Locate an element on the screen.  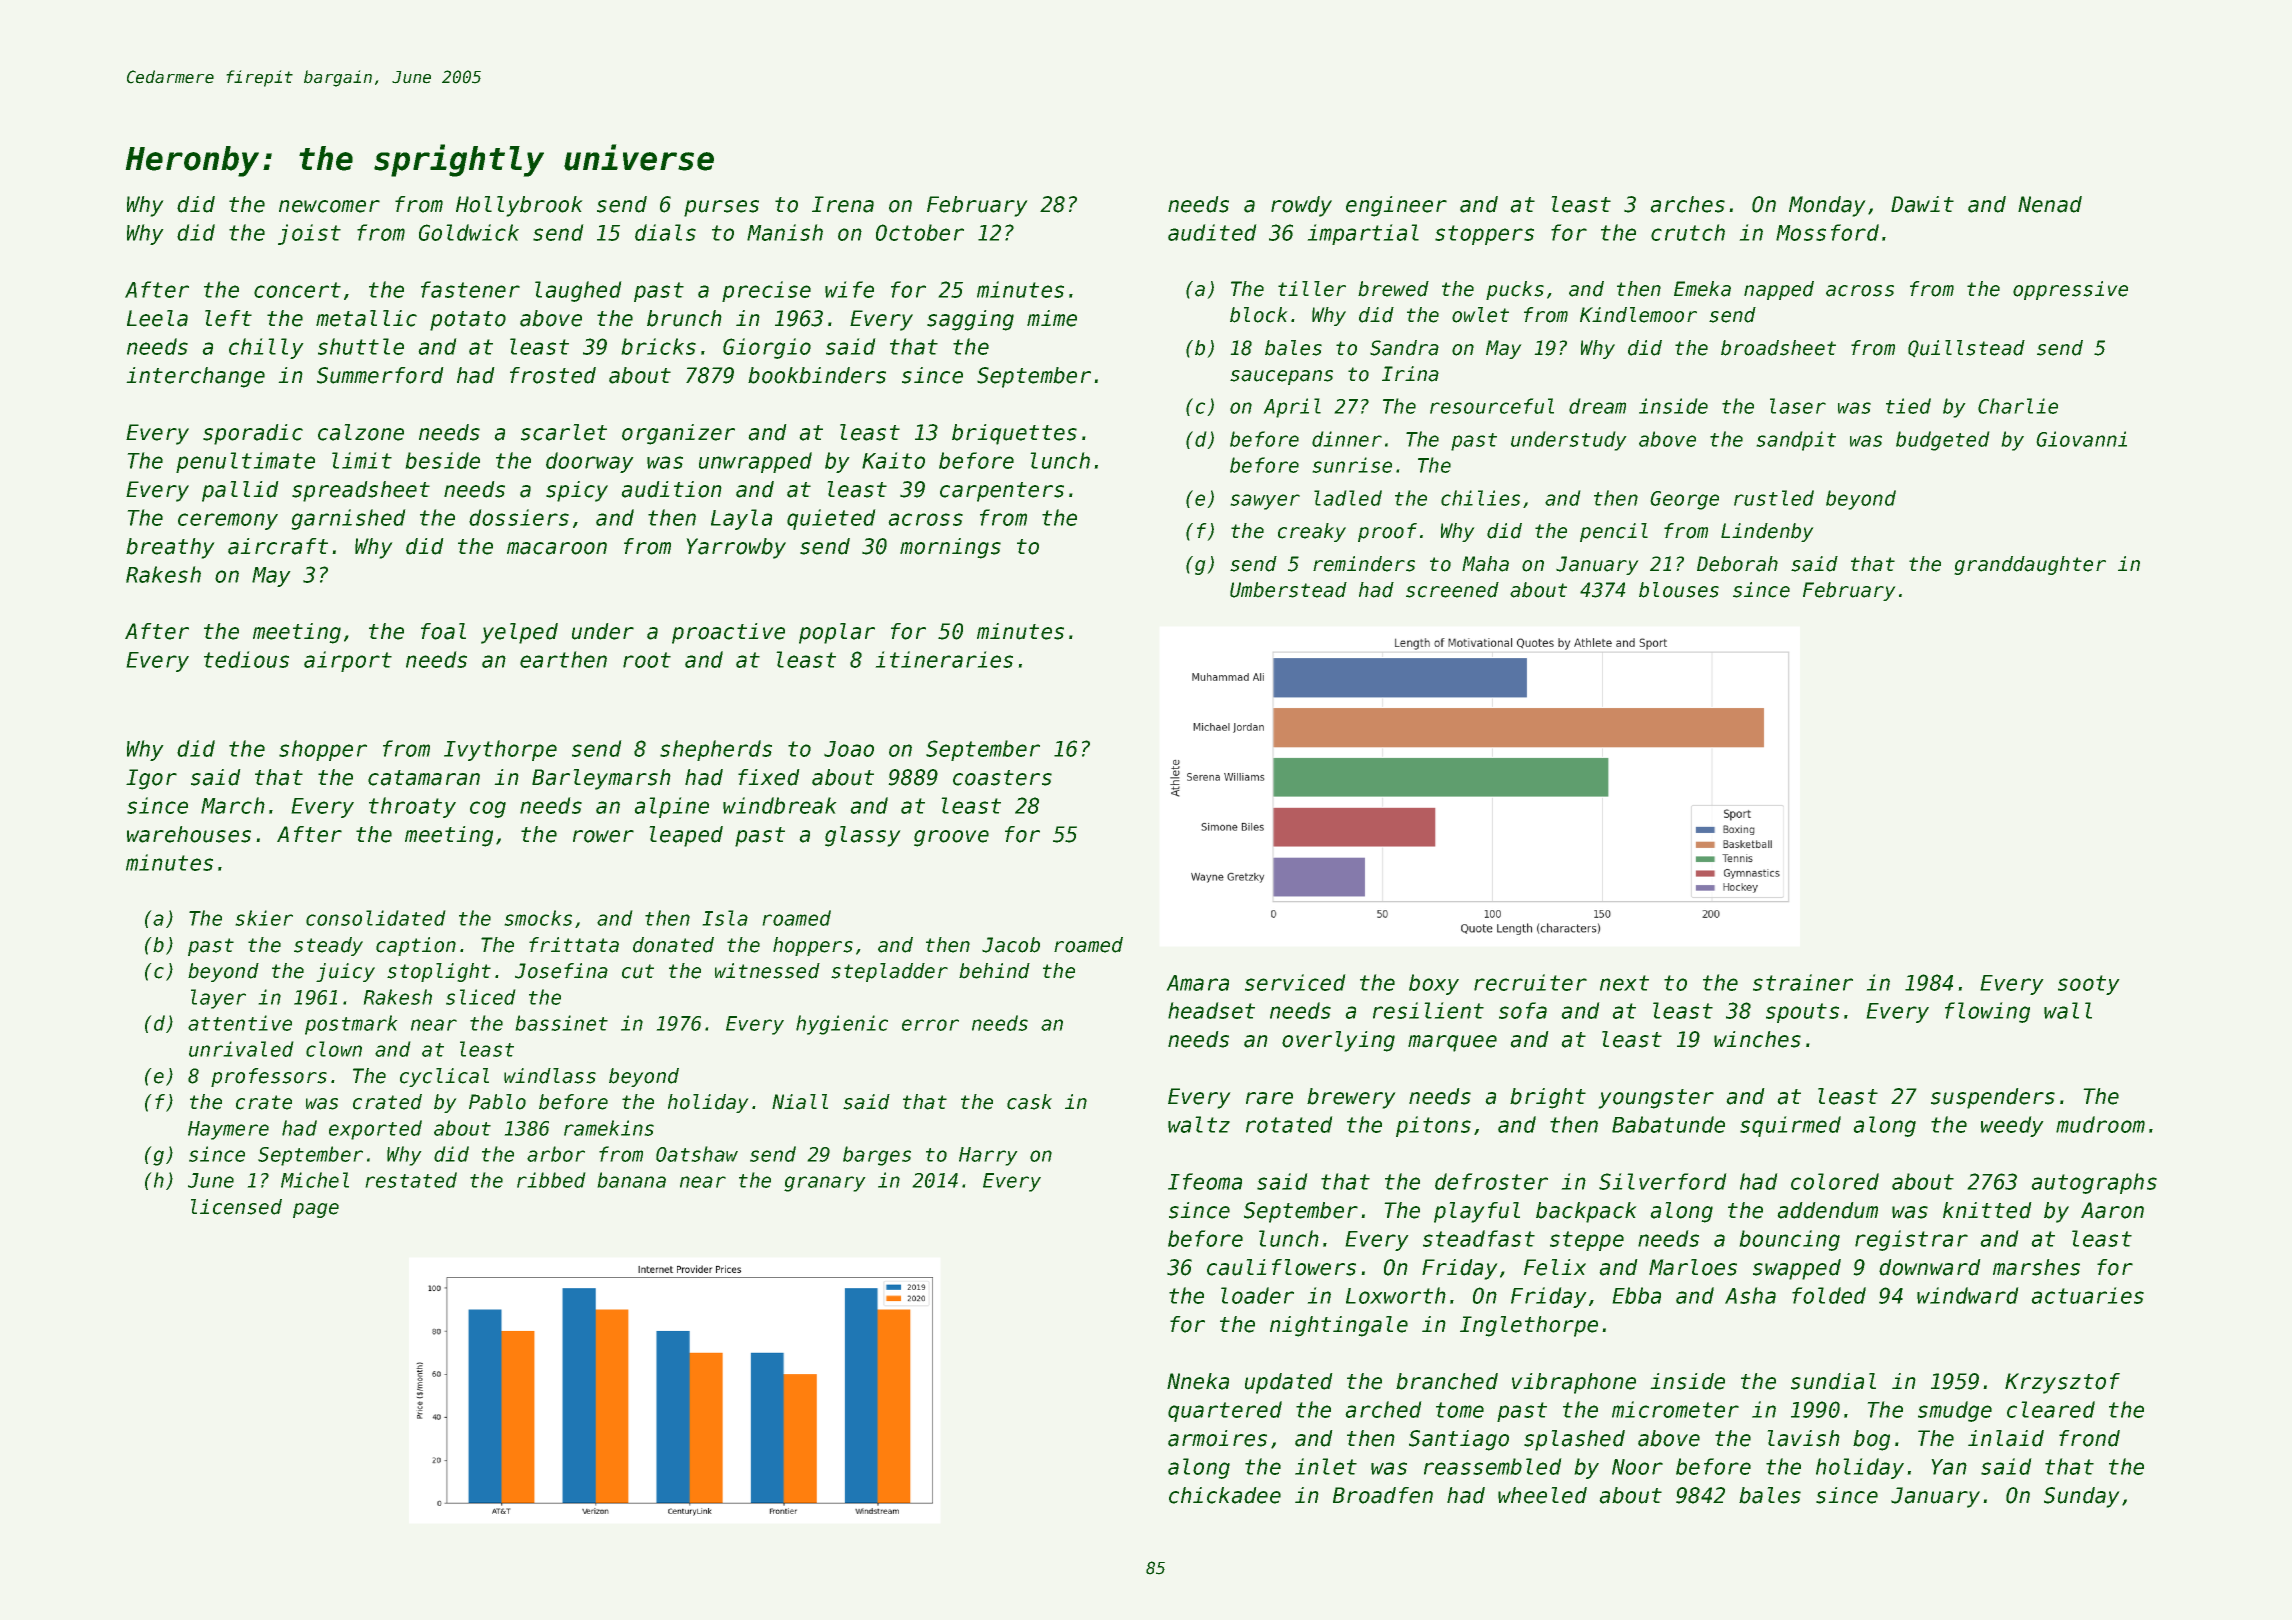
windlass is located at coordinates (550, 1076).
